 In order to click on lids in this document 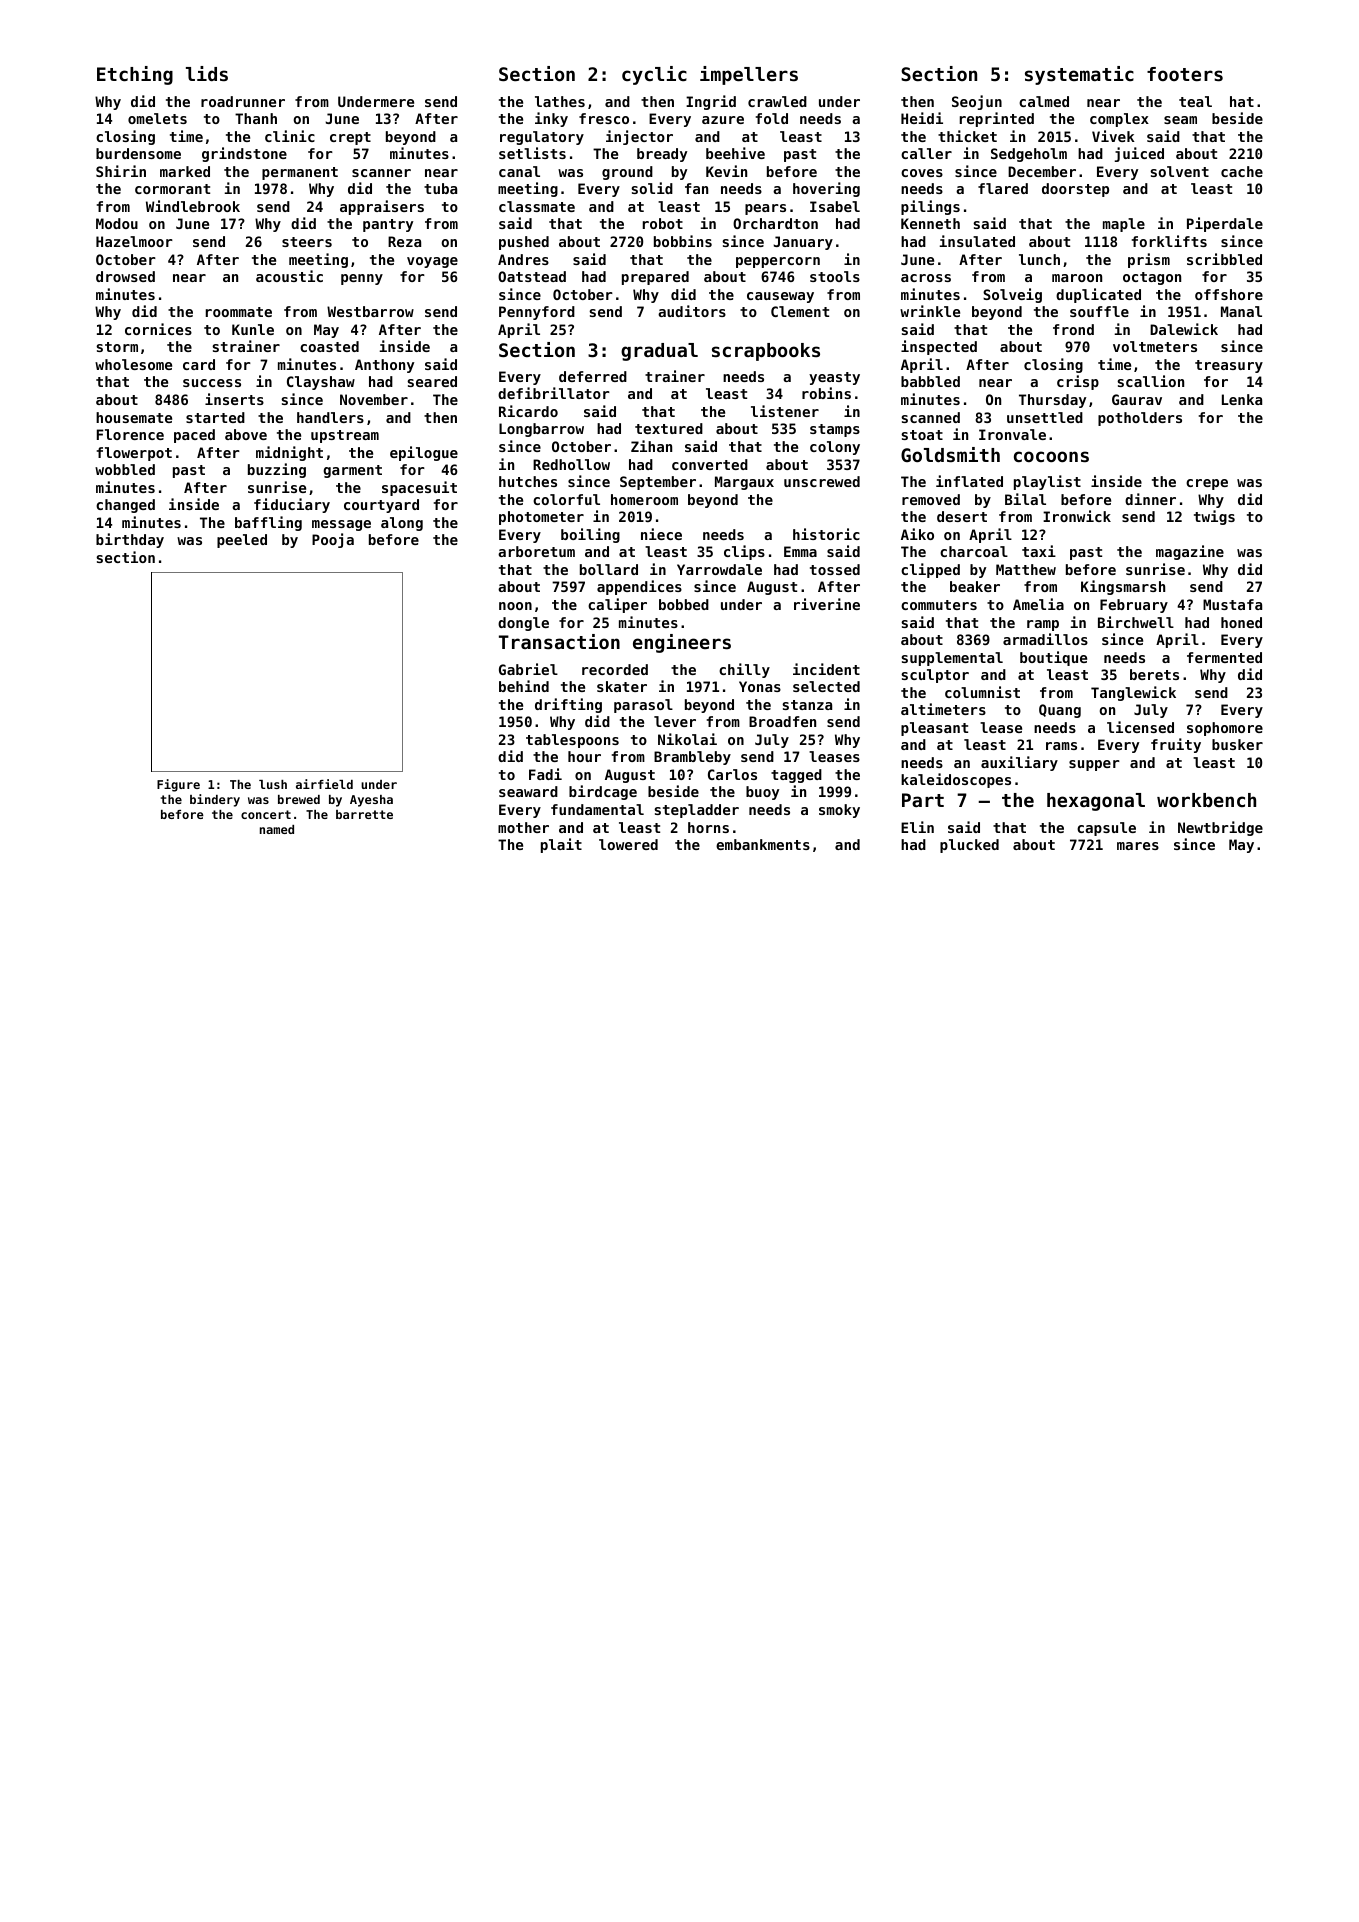, I will do `click(207, 73)`.
